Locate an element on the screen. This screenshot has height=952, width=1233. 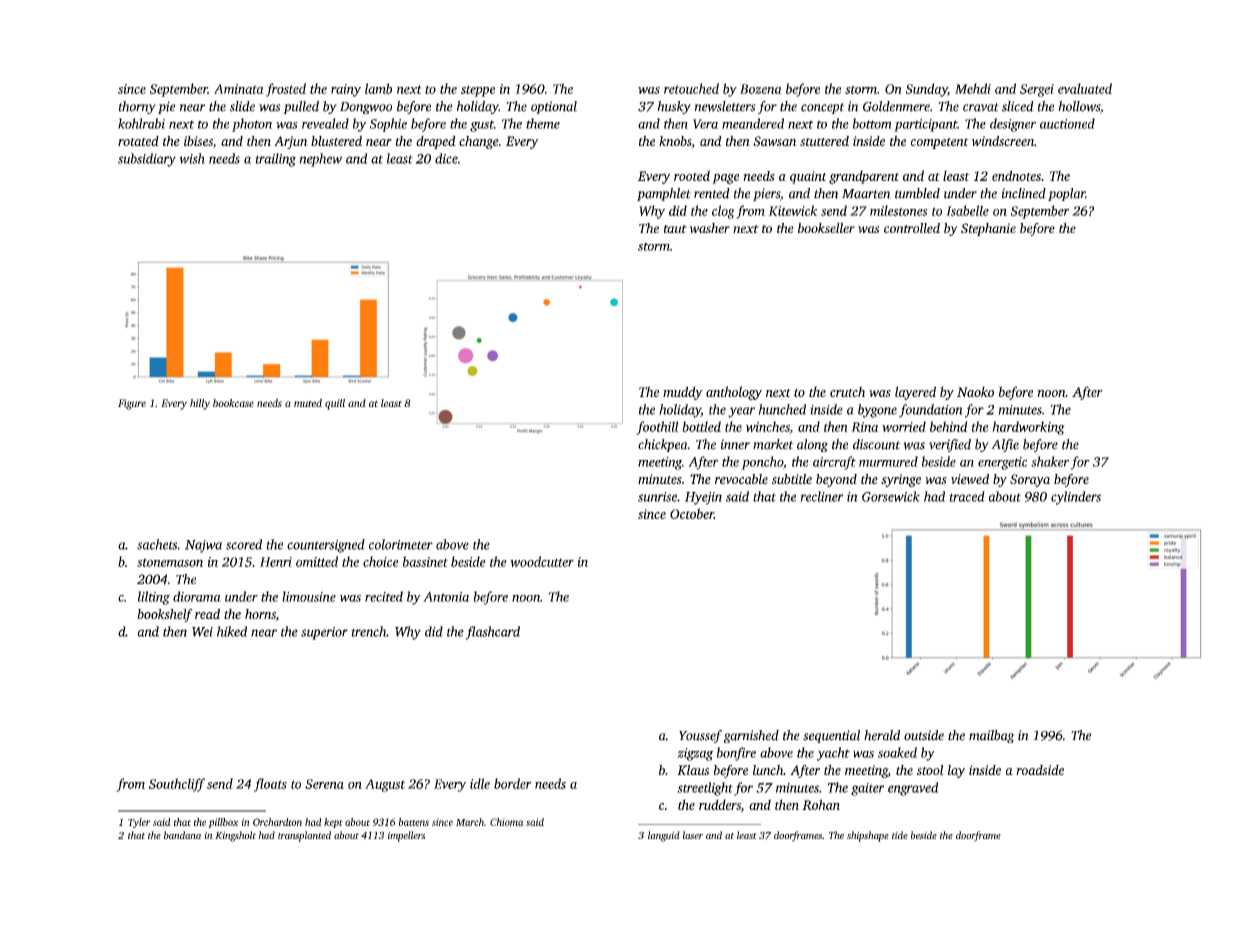
bandana is located at coordinates (182, 835).
